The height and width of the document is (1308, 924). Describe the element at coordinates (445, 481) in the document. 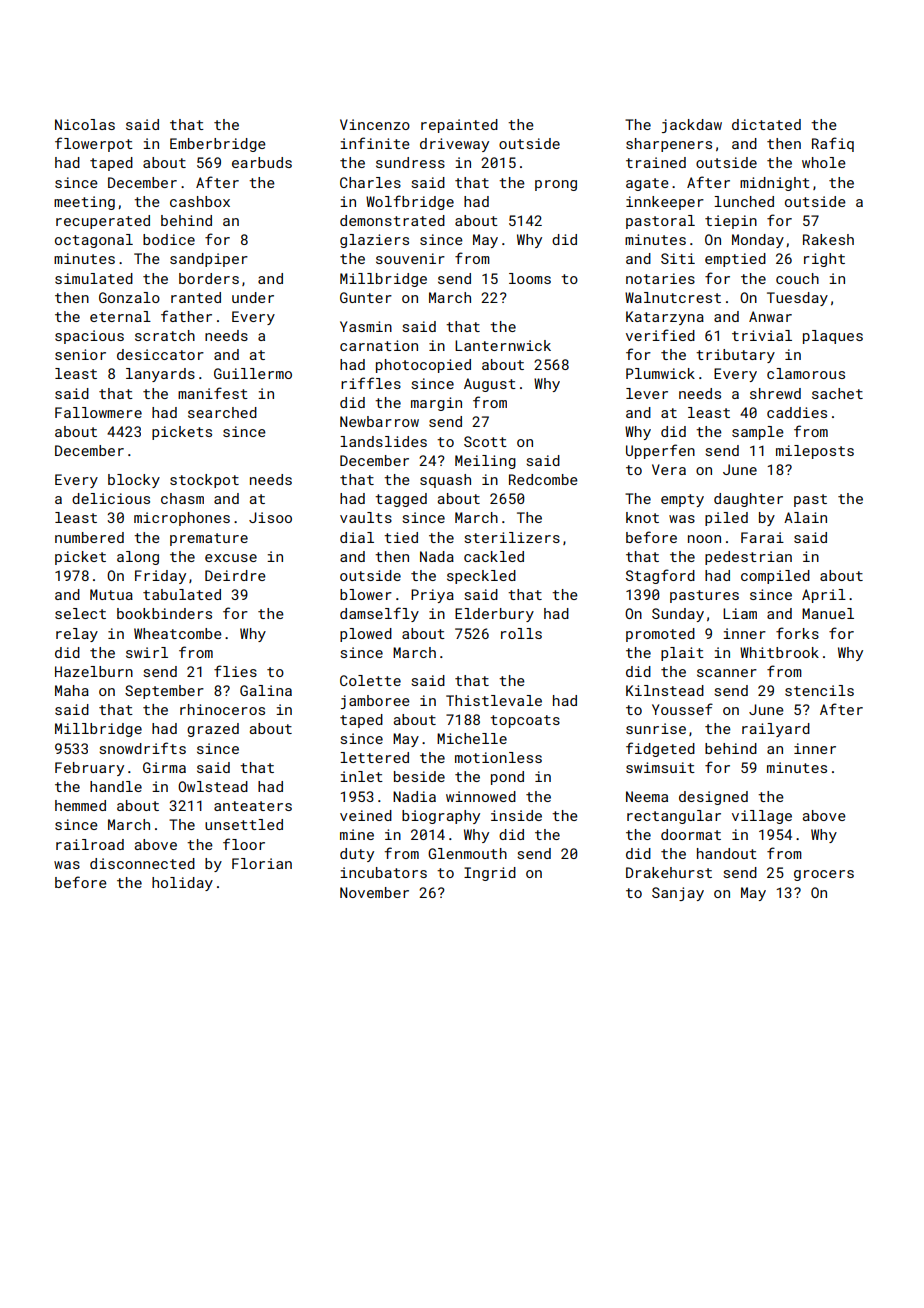

I see `squash` at that location.
